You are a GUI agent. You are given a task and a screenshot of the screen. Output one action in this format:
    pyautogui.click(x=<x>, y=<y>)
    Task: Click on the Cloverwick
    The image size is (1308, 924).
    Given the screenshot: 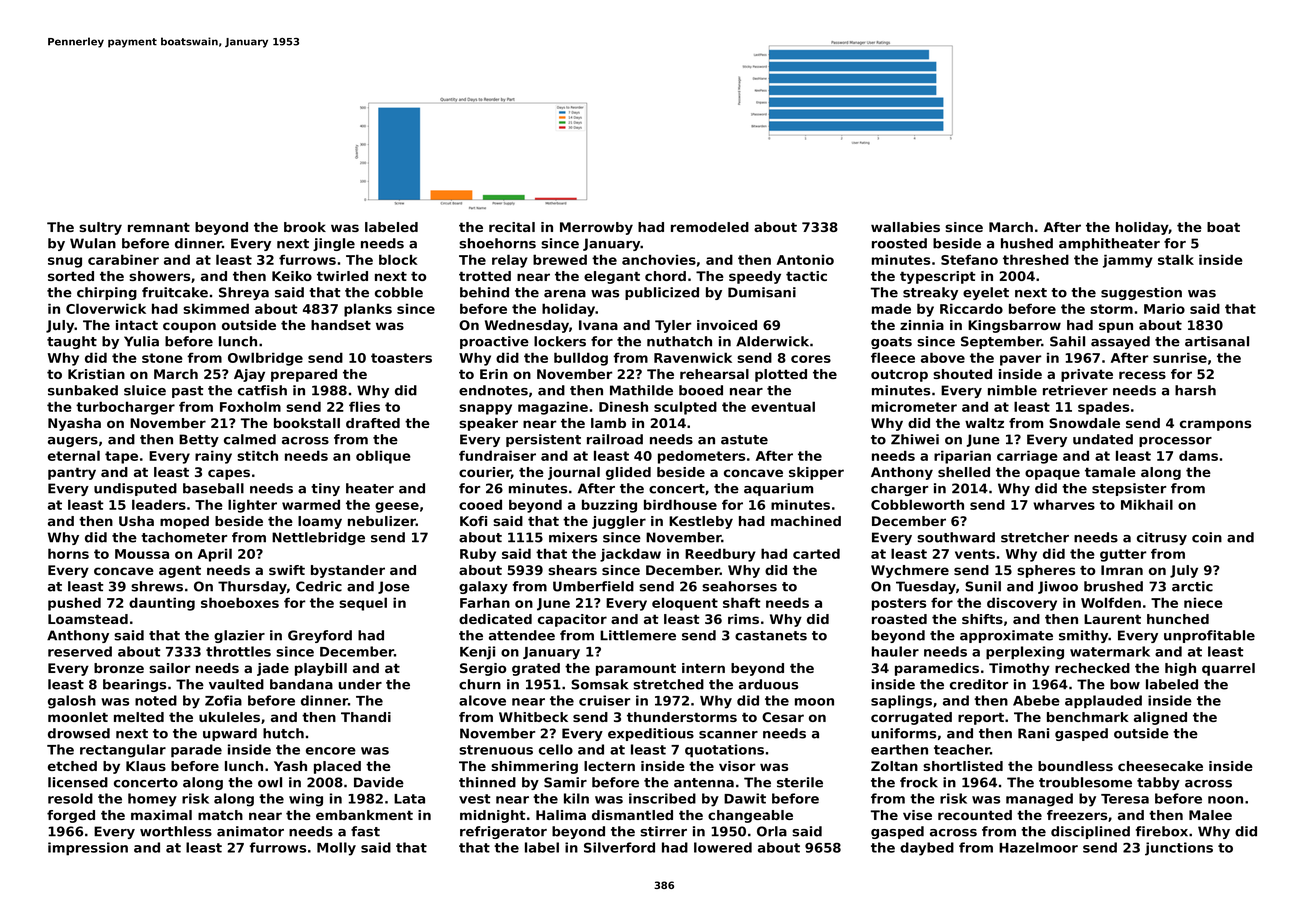 What is the action you would take?
    pyautogui.click(x=106, y=308)
